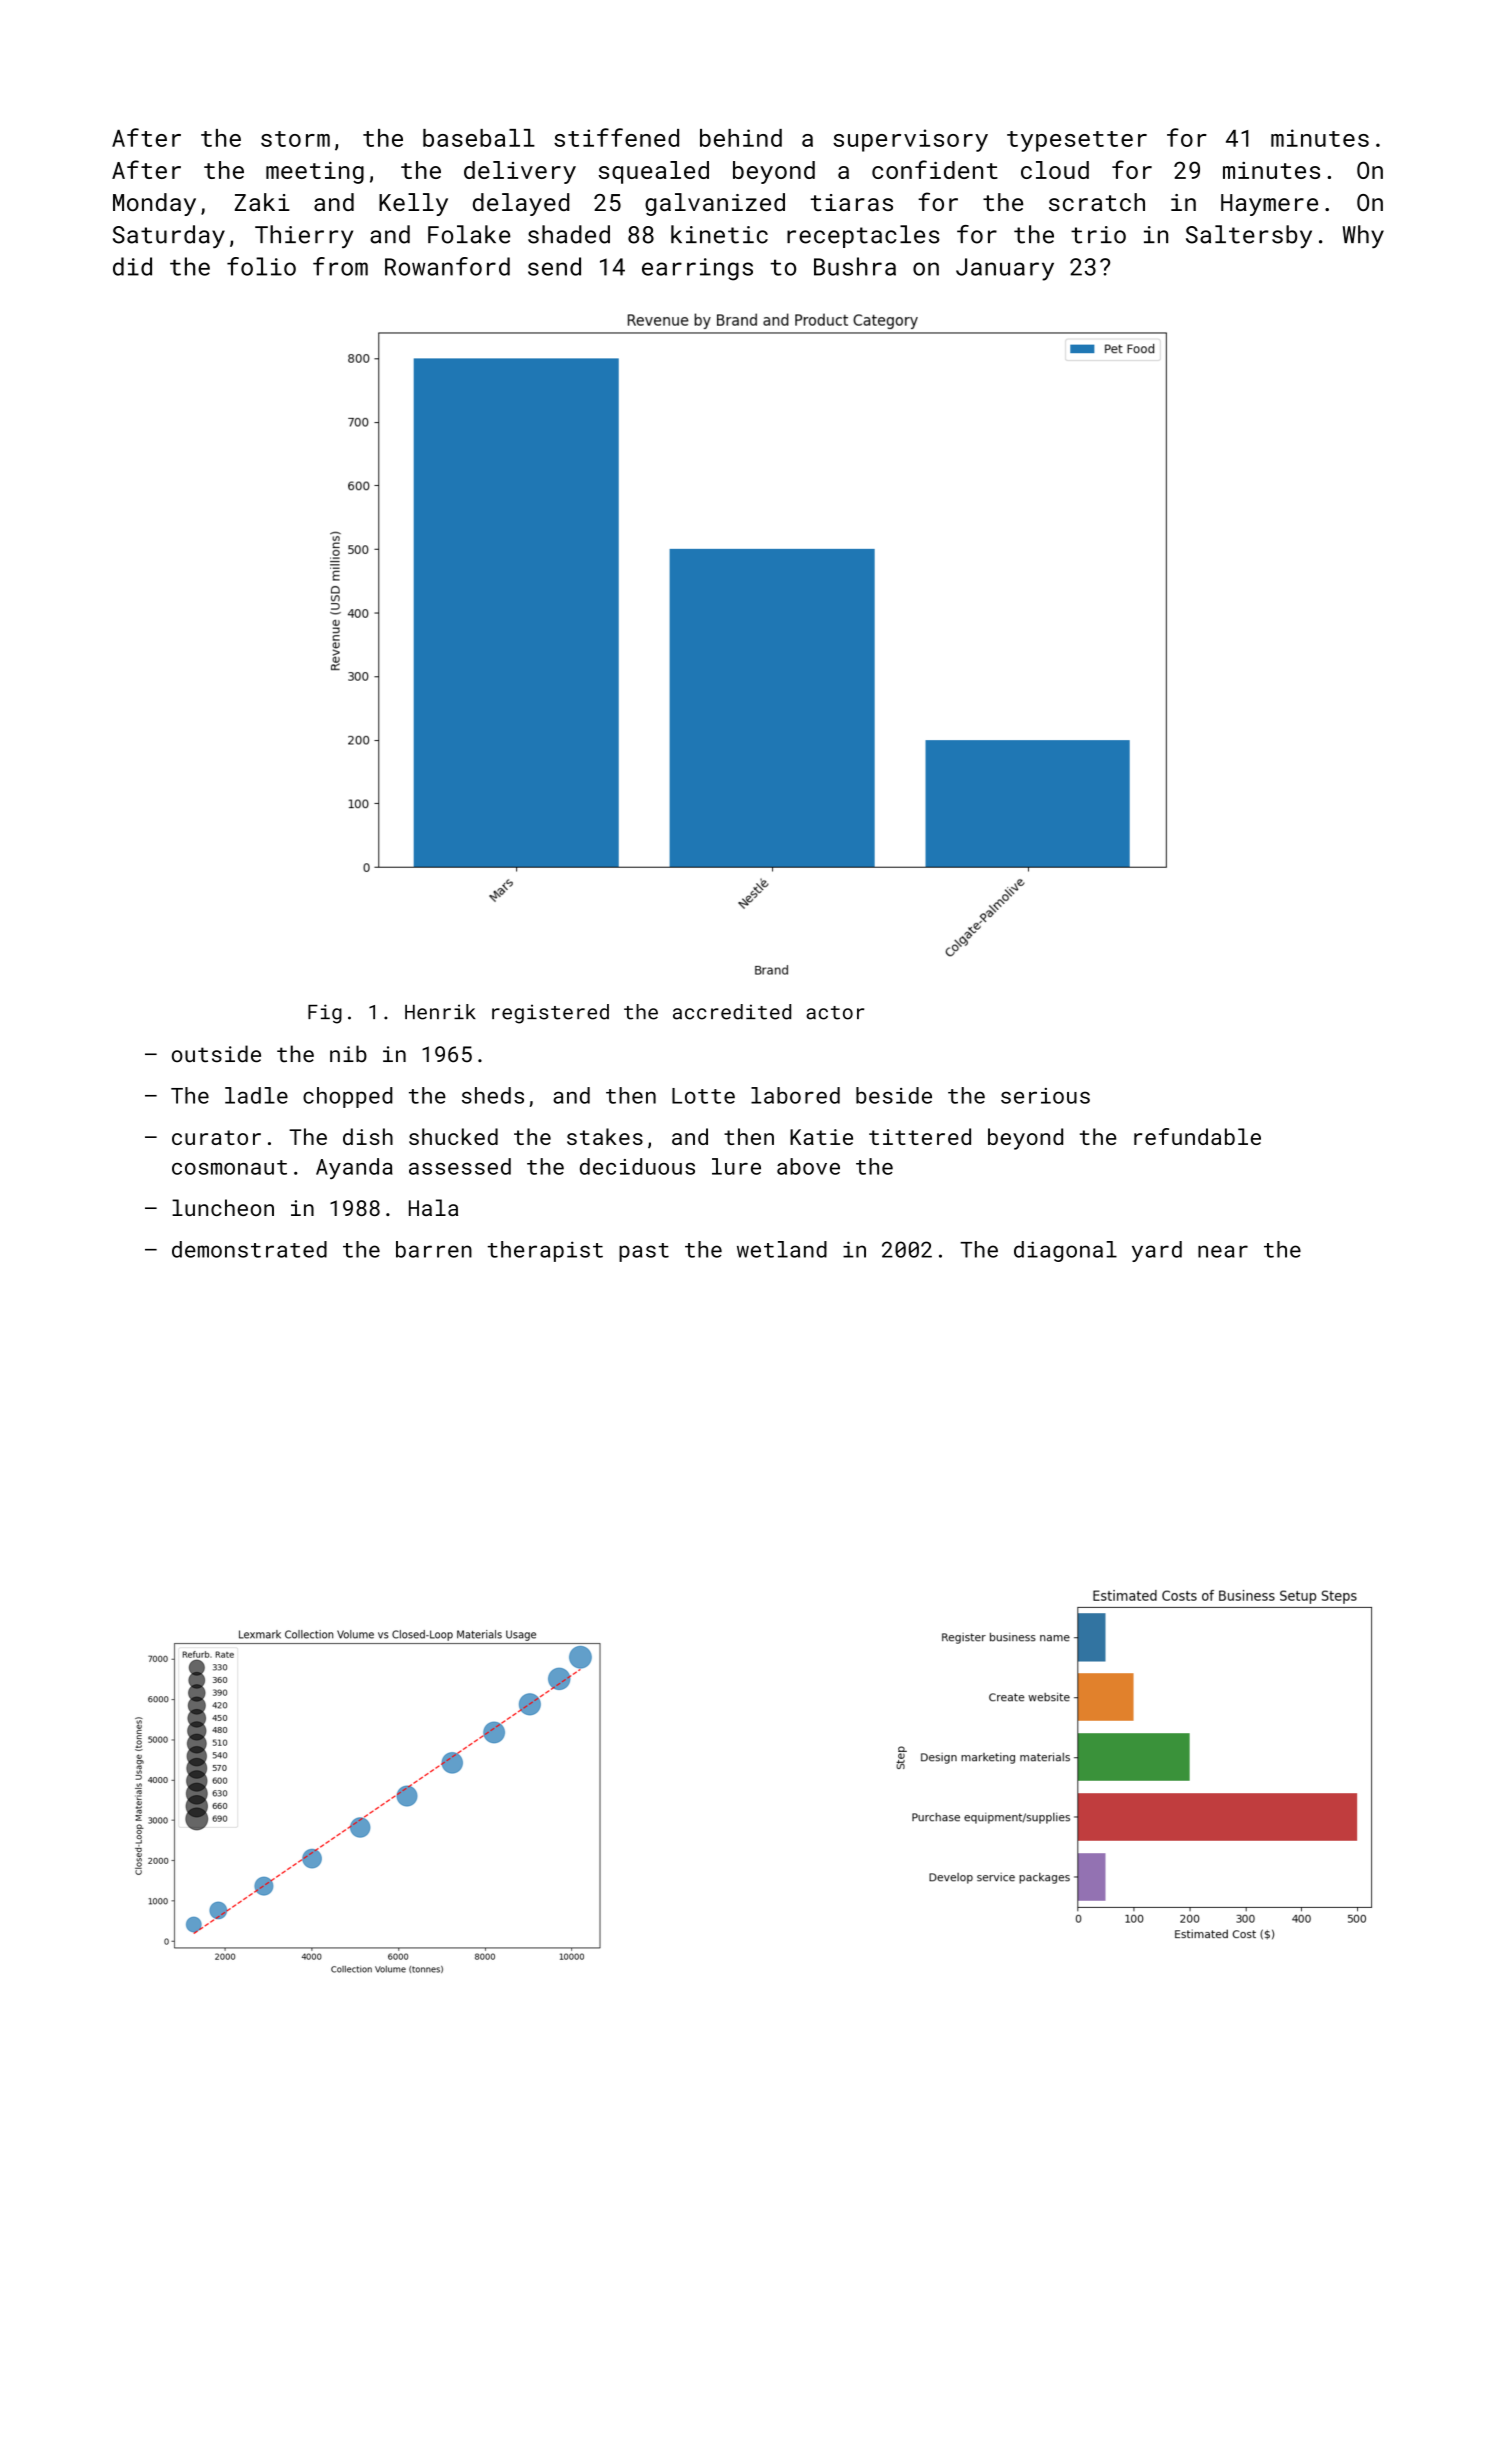 This screenshot has height=2464, width=1496. Describe the element at coordinates (1077, 141) in the screenshot. I see `typesetter` at that location.
